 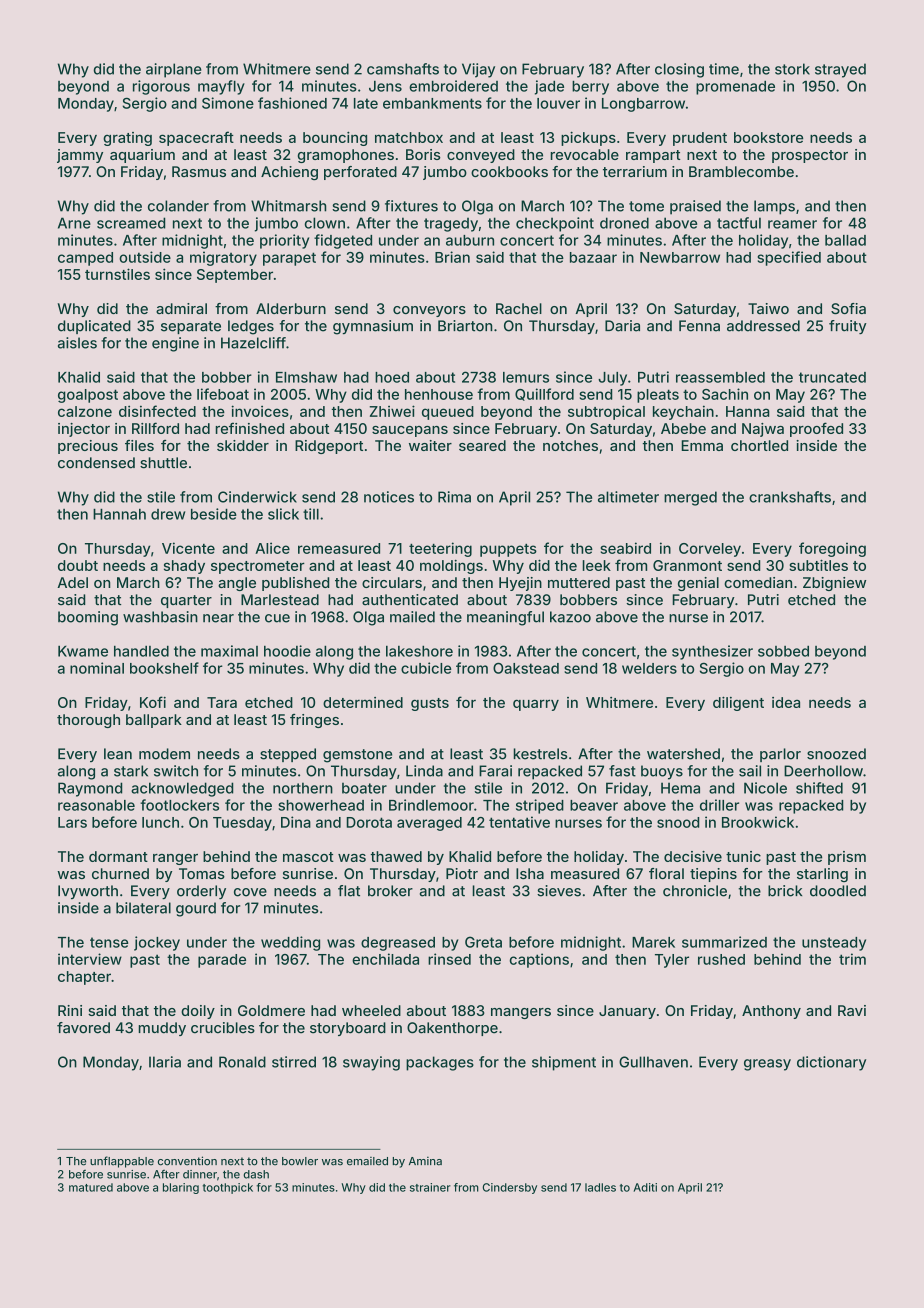 I want to click on Ilaria, so click(x=165, y=1062).
